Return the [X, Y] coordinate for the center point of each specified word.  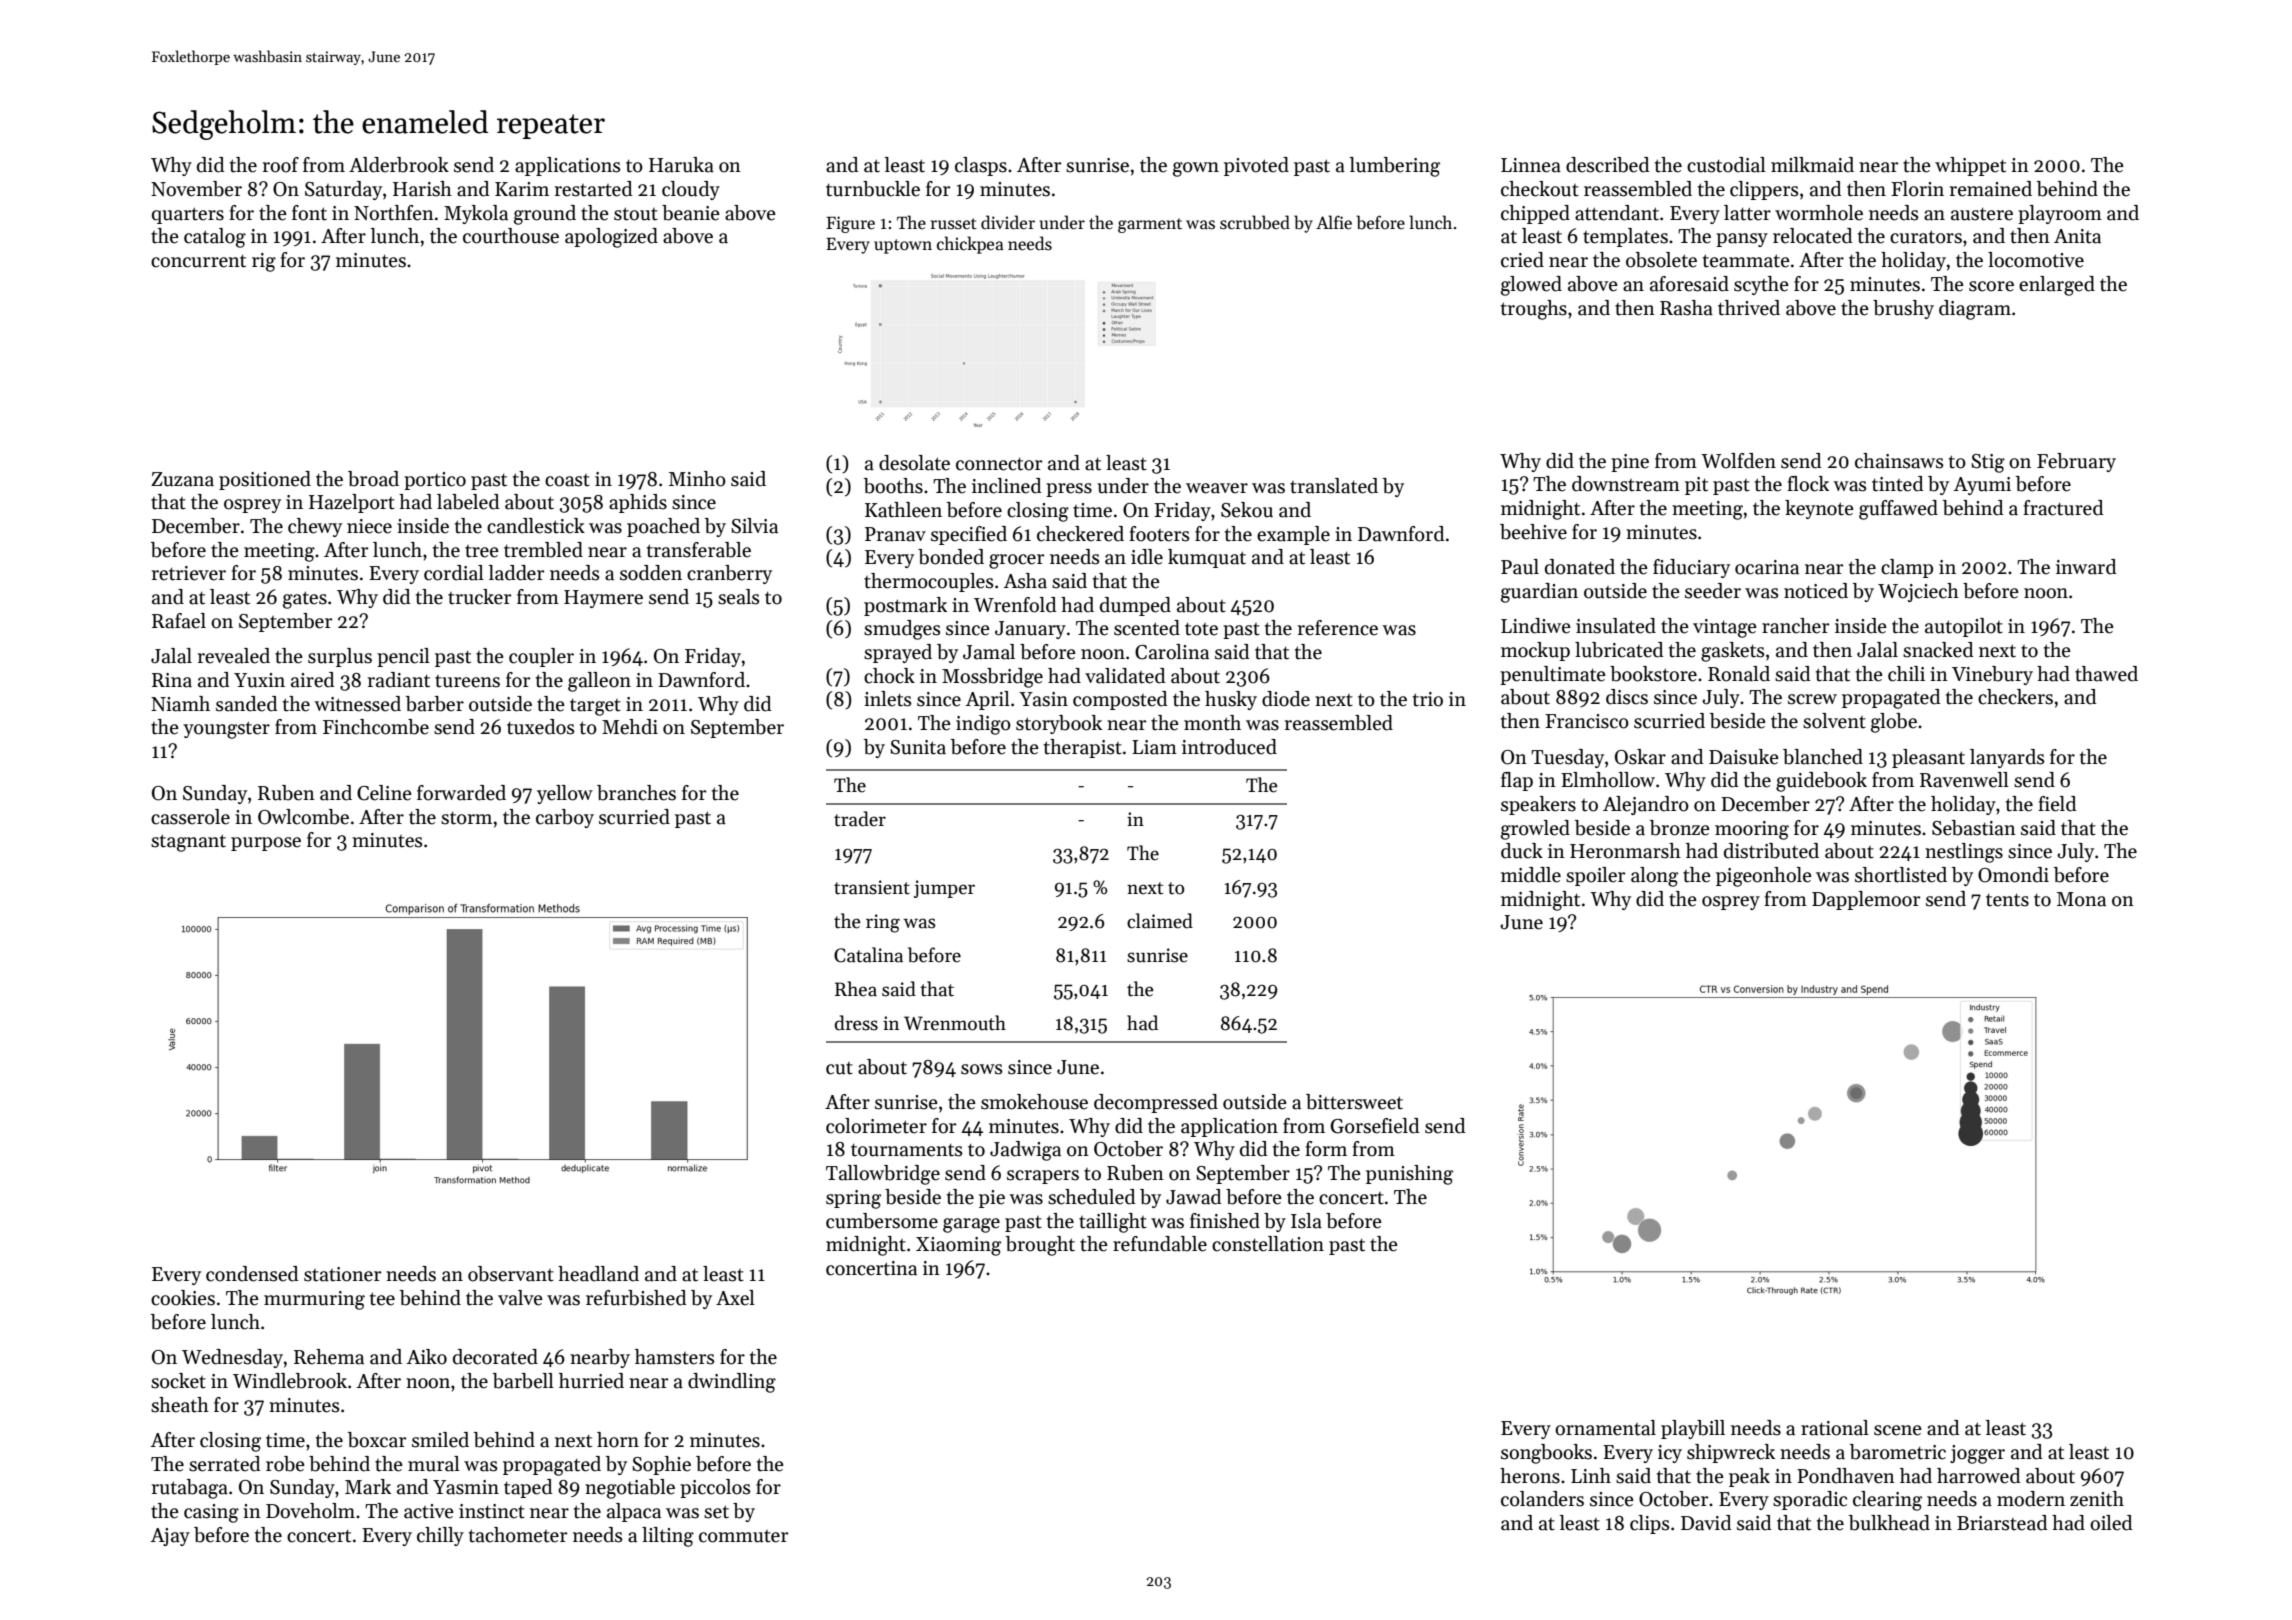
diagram [1975, 310]
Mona [2081, 899]
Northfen [394, 213]
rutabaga [190, 1489]
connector [999, 464]
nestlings [1964, 853]
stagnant [188, 843]
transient [872, 887]
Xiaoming [958, 1246]
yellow [565, 794]
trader [860, 819]
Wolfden [1738, 461]
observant [511, 1274]
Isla [1306, 1221]
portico [435, 481]
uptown [903, 246]
